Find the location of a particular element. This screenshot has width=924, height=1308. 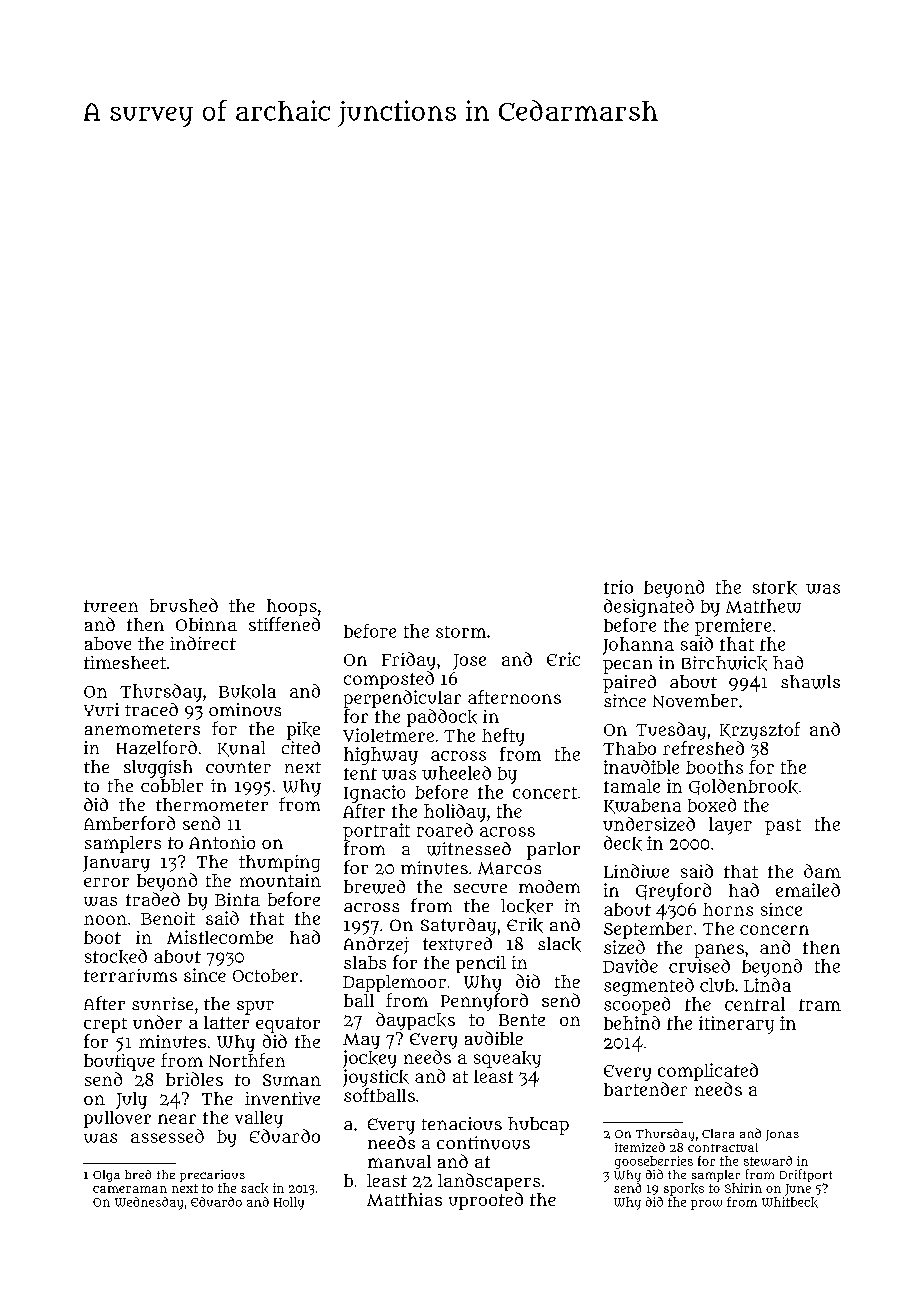

jockey is located at coordinates (369, 1059).
